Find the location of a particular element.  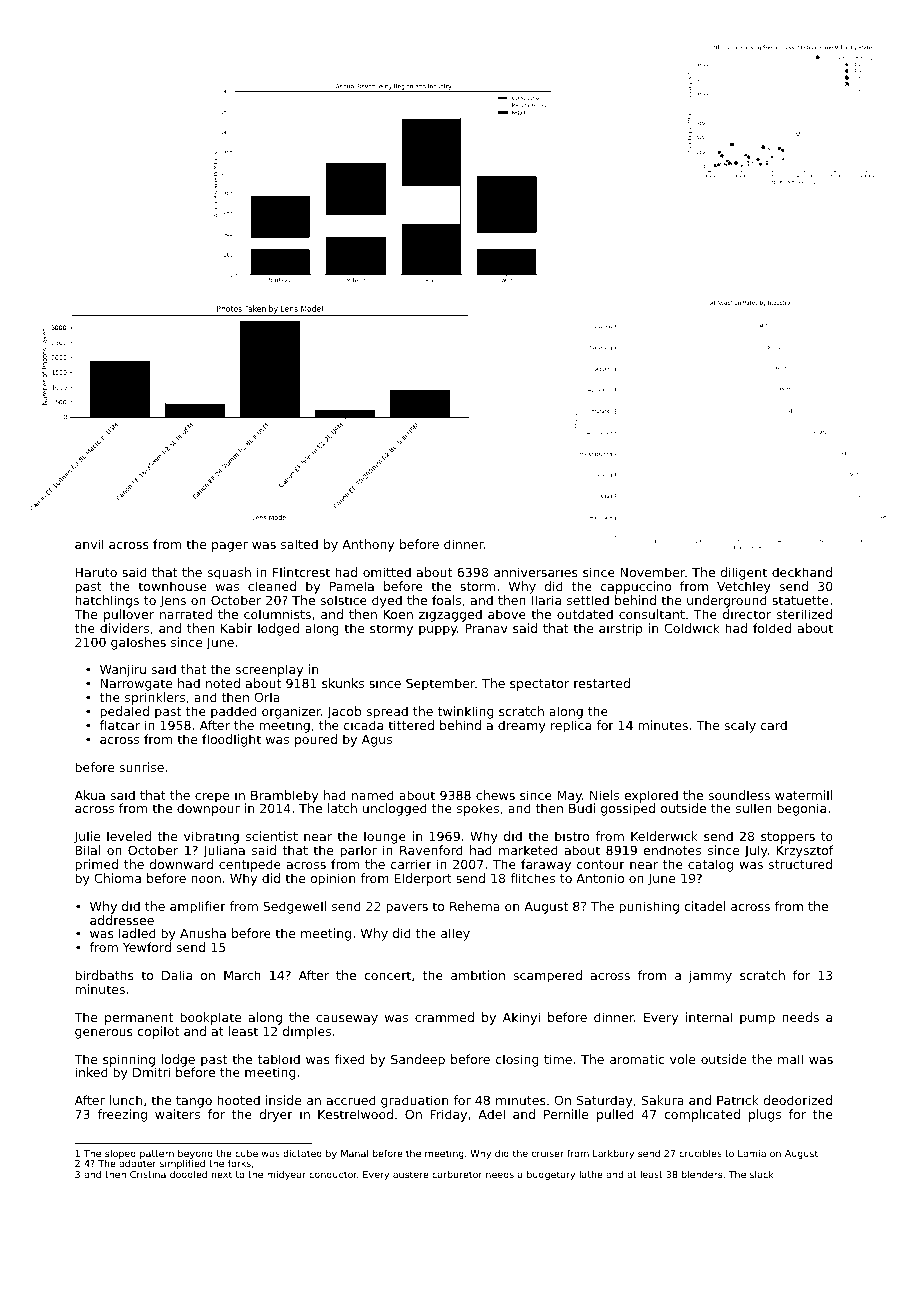

diligent is located at coordinates (743, 573).
